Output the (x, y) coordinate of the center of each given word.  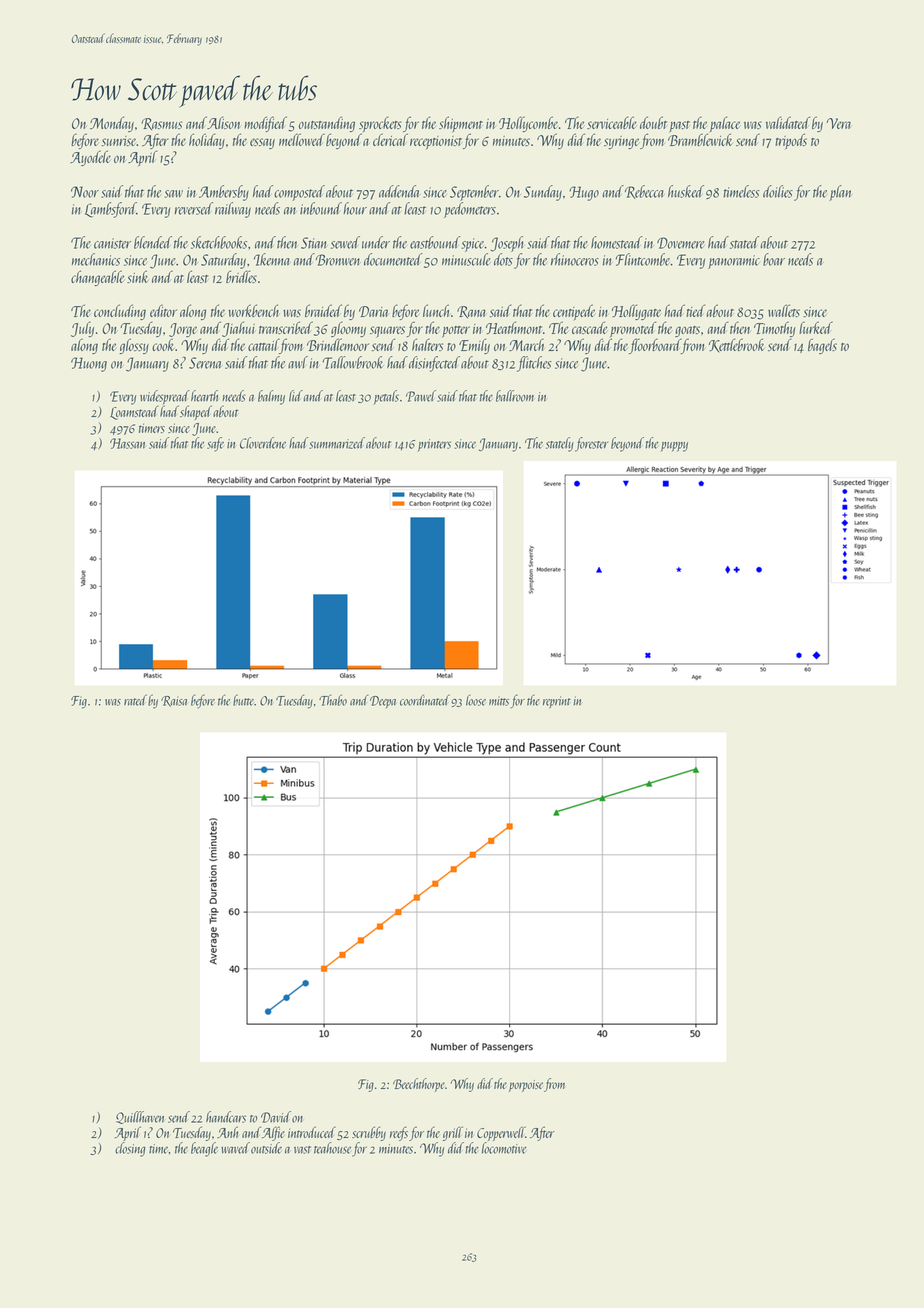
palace (724, 124)
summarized (337, 443)
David (276, 1117)
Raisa (174, 701)
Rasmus (161, 124)
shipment (461, 124)
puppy (674, 447)
